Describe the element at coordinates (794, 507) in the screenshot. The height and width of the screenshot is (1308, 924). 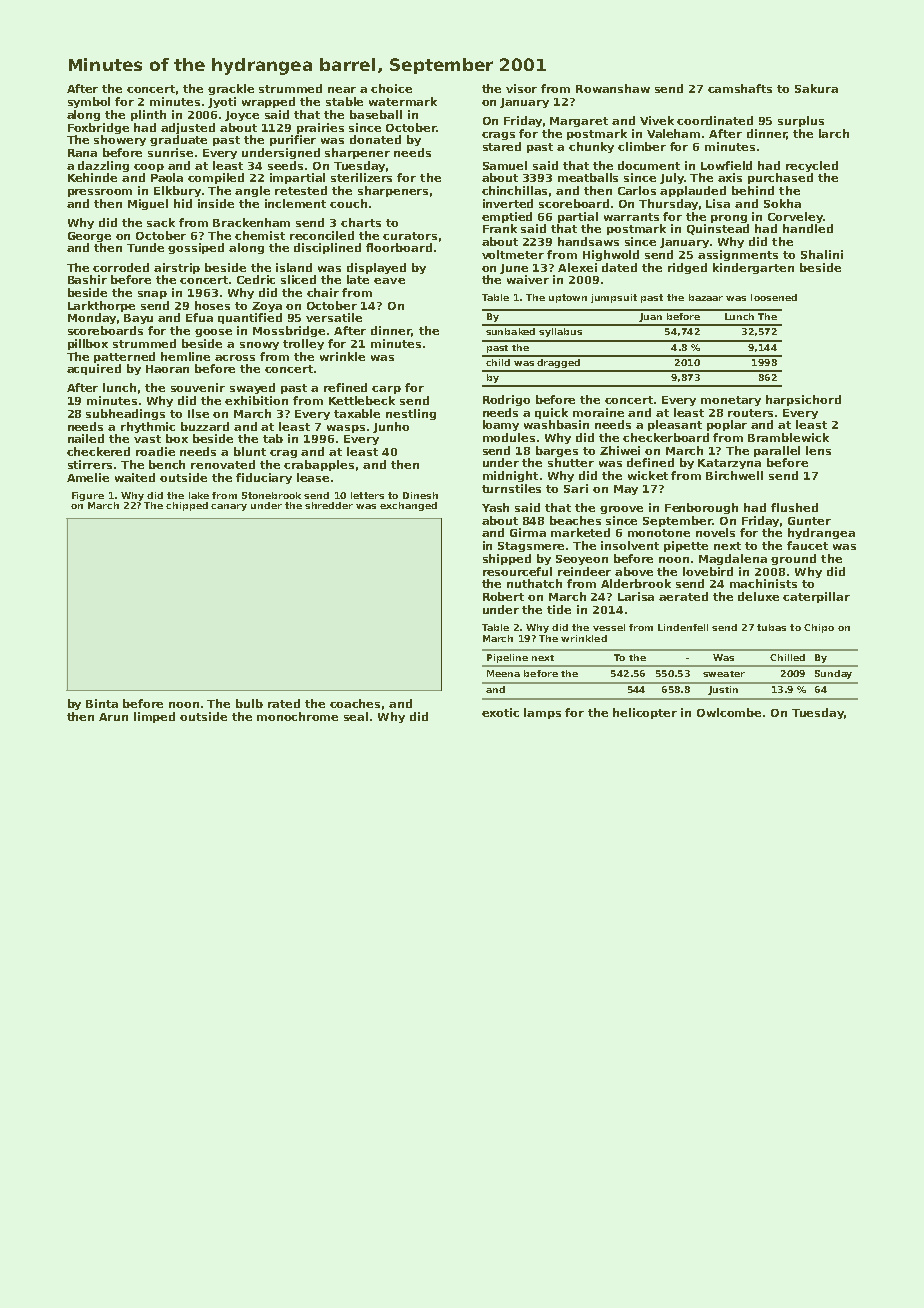
I see `flushed` at that location.
